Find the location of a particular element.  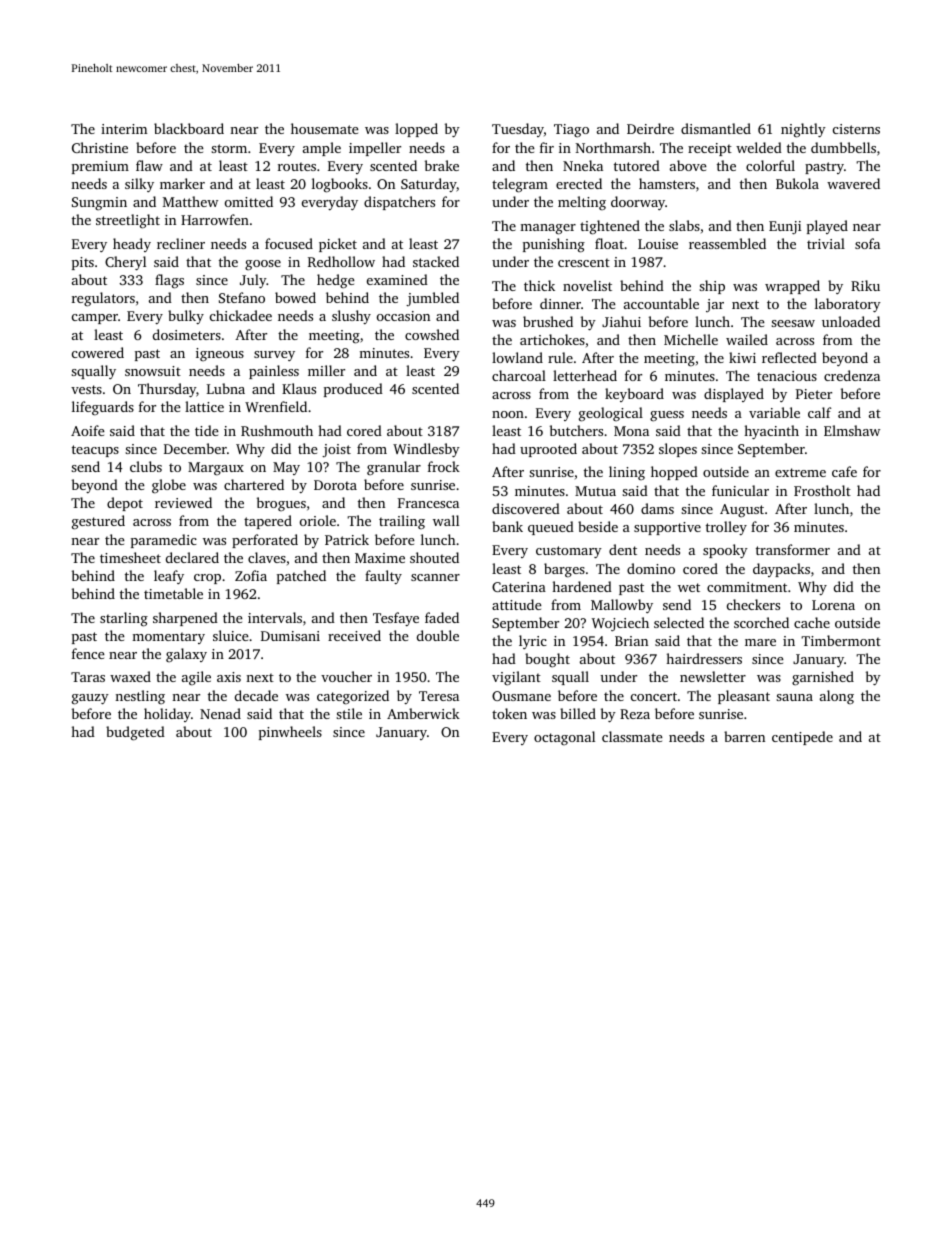

geological is located at coordinates (611, 414).
